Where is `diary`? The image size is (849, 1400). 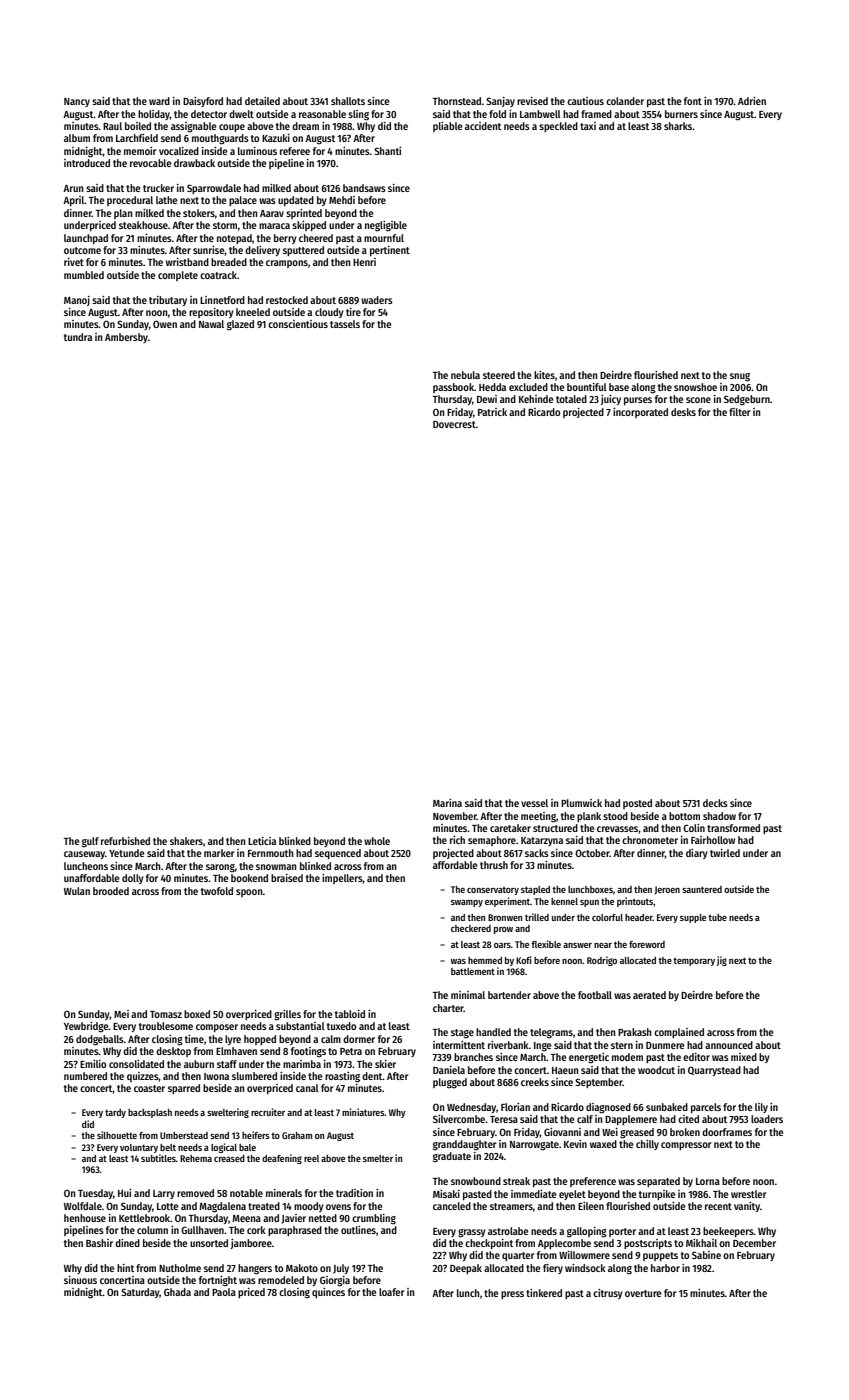 diary is located at coordinates (697, 854).
